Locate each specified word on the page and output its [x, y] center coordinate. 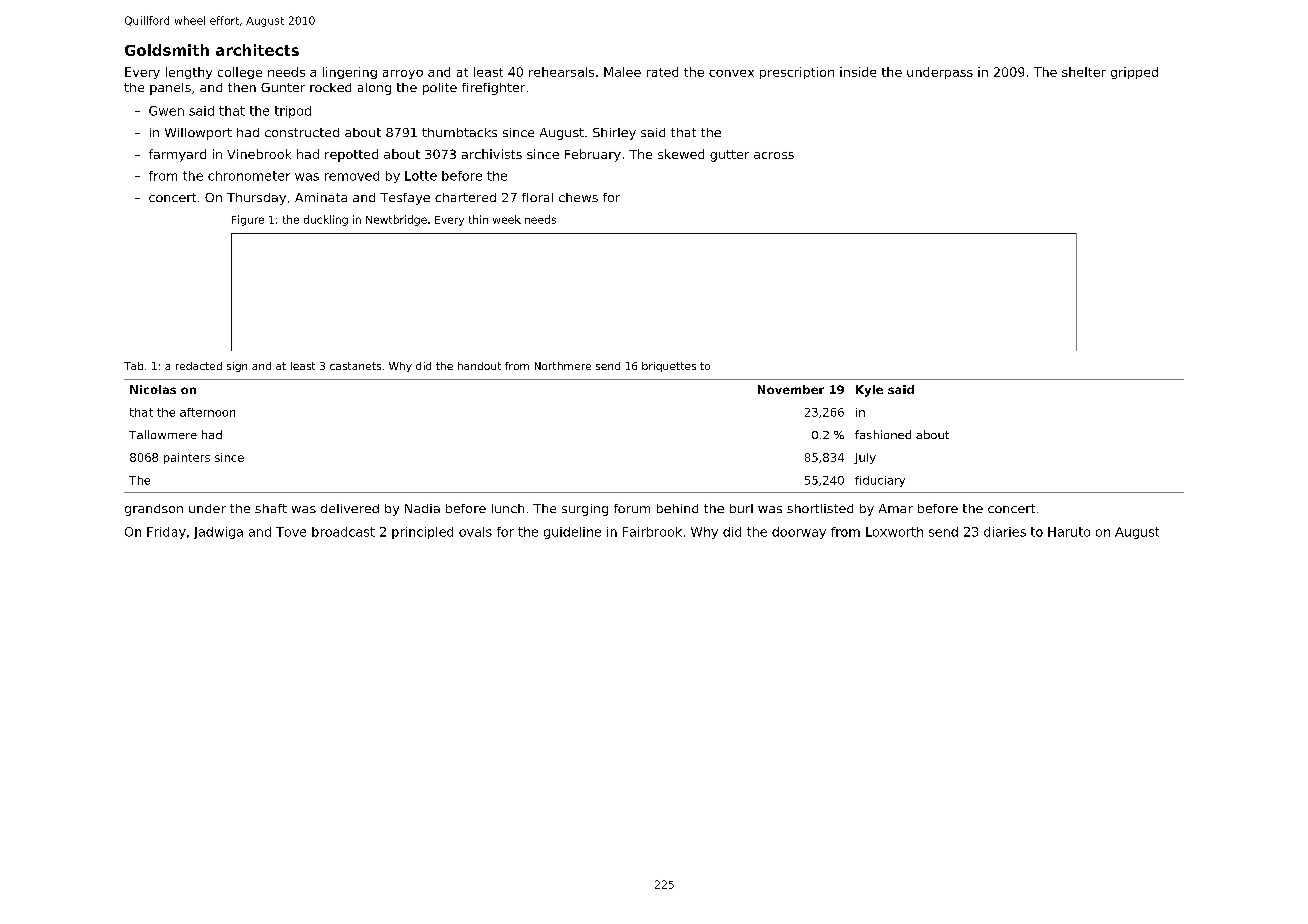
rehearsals [561, 72]
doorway [799, 533]
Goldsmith [167, 50]
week [507, 219]
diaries [1005, 532]
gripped [1134, 73]
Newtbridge [396, 220]
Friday [166, 533]
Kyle [869, 391]
